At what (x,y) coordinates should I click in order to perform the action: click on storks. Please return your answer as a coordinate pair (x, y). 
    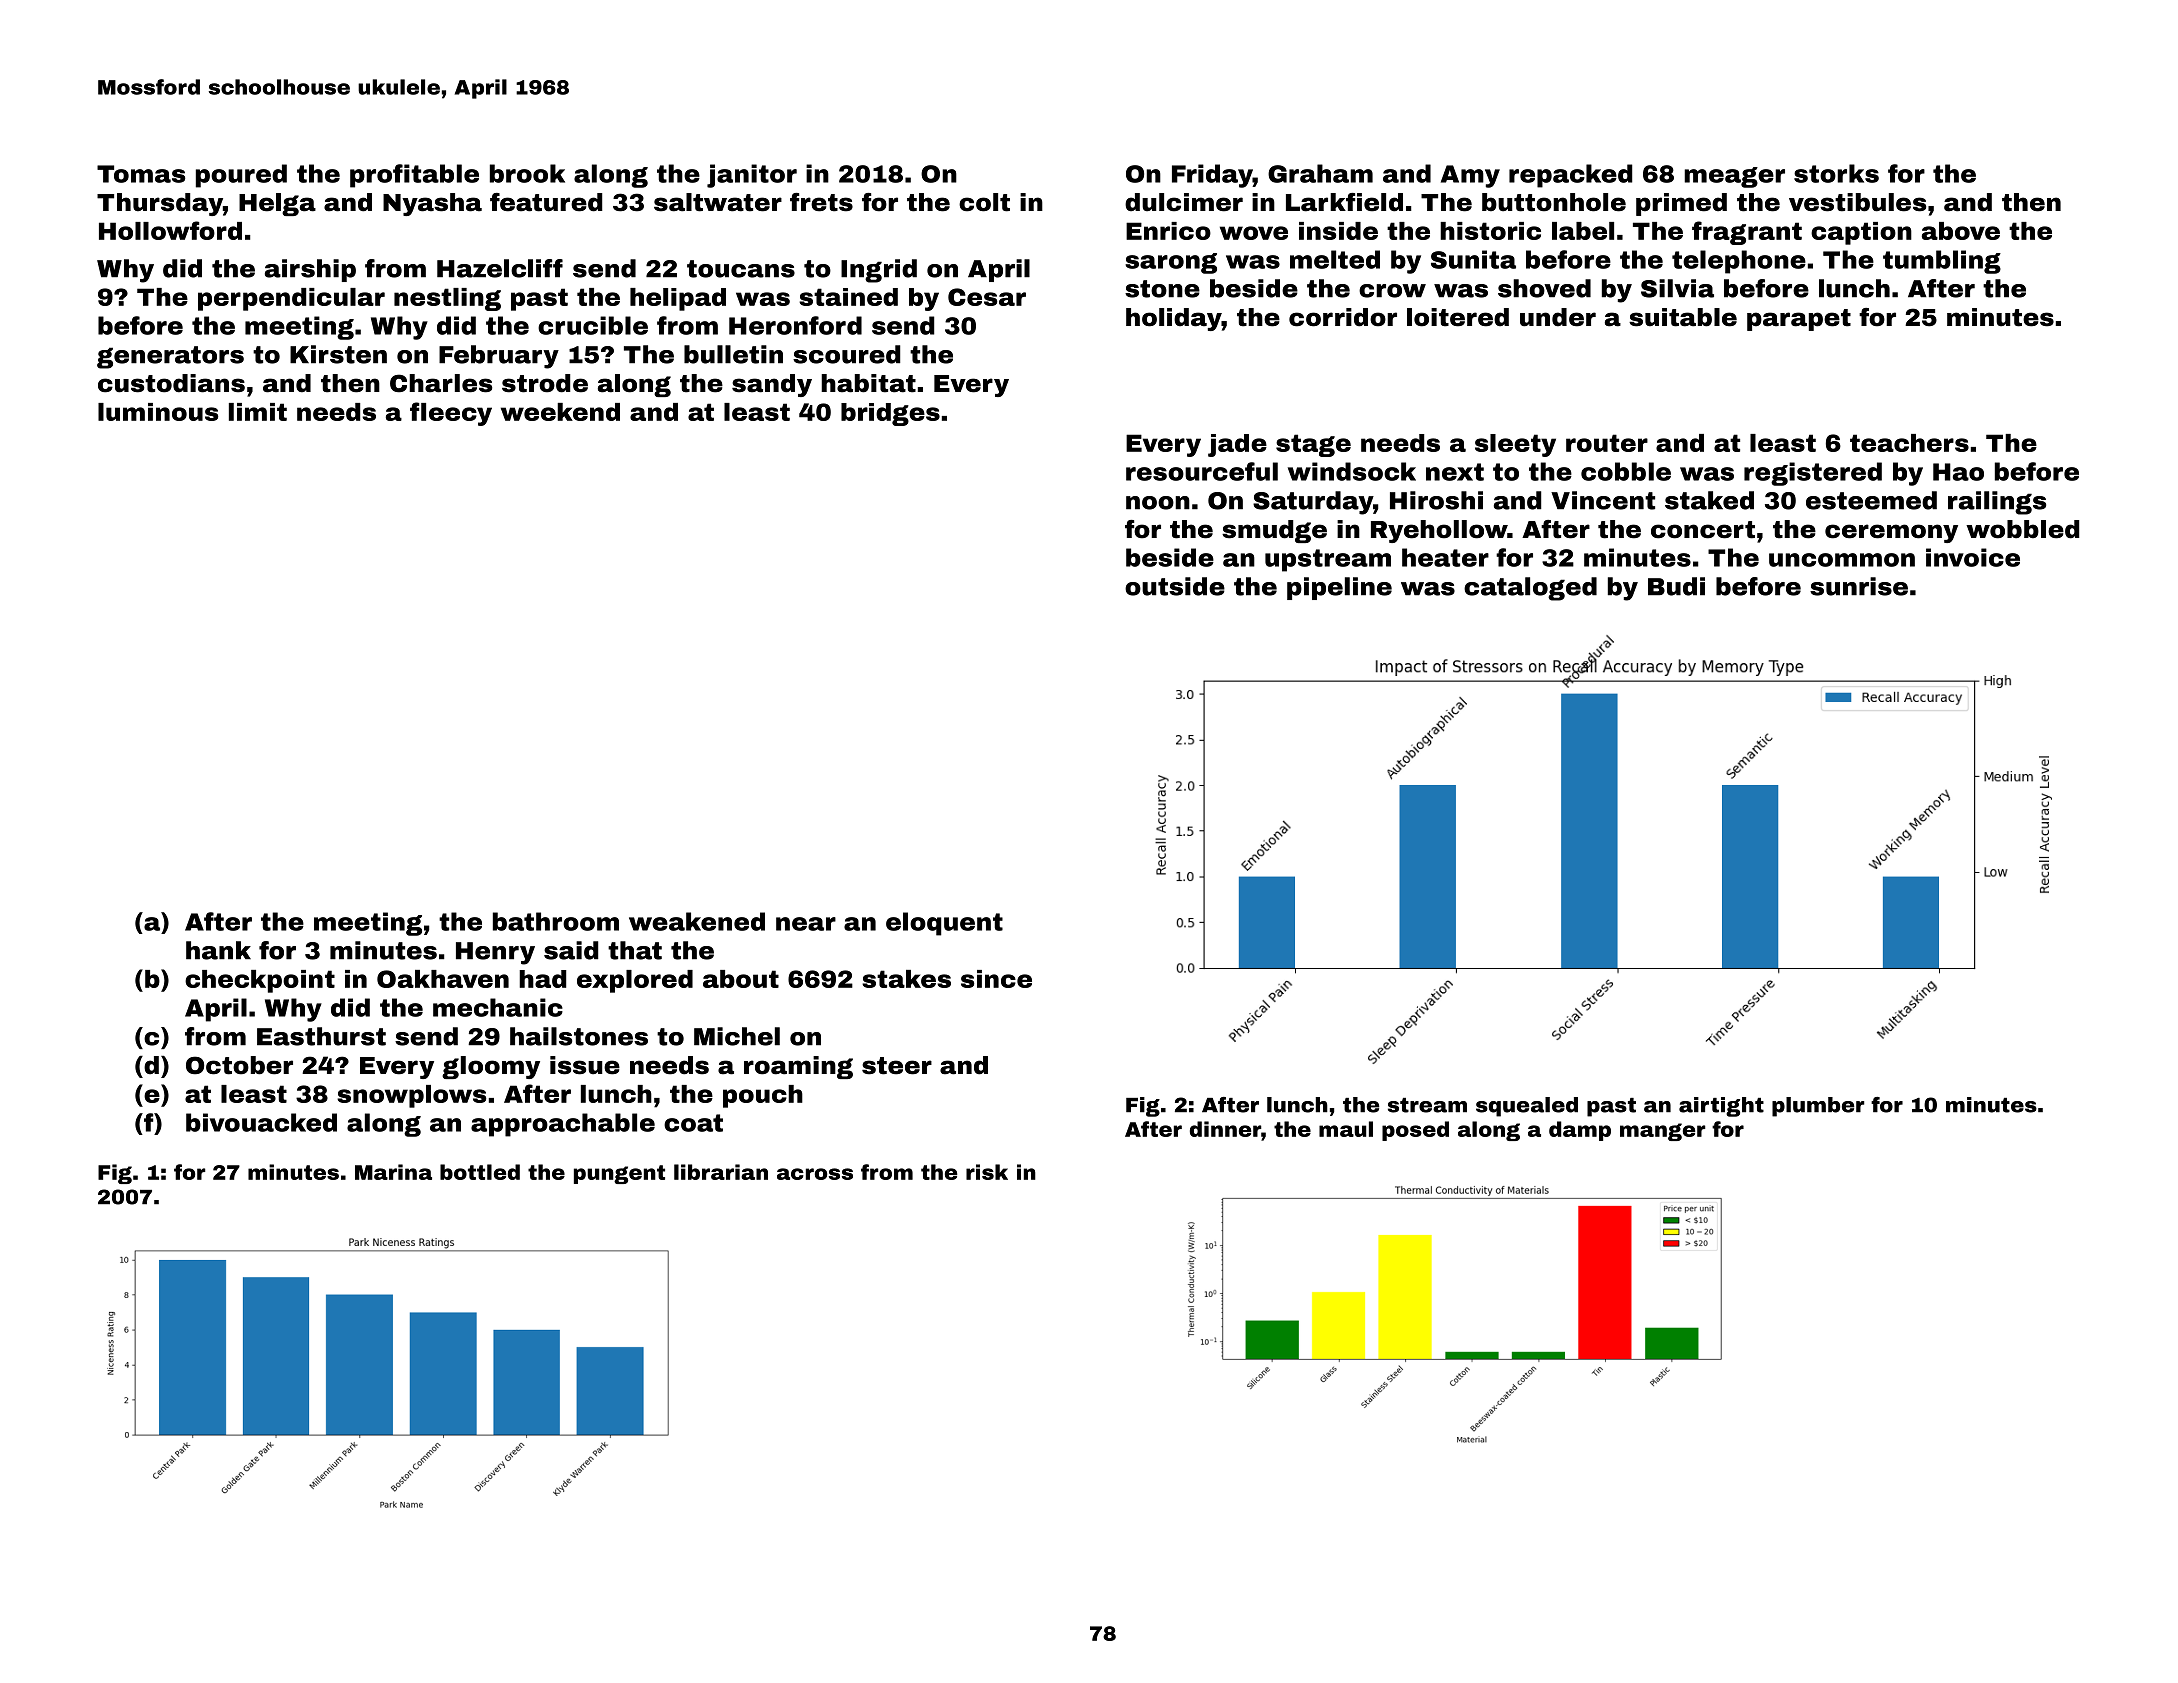
    Looking at the image, I should click on (1836, 173).
